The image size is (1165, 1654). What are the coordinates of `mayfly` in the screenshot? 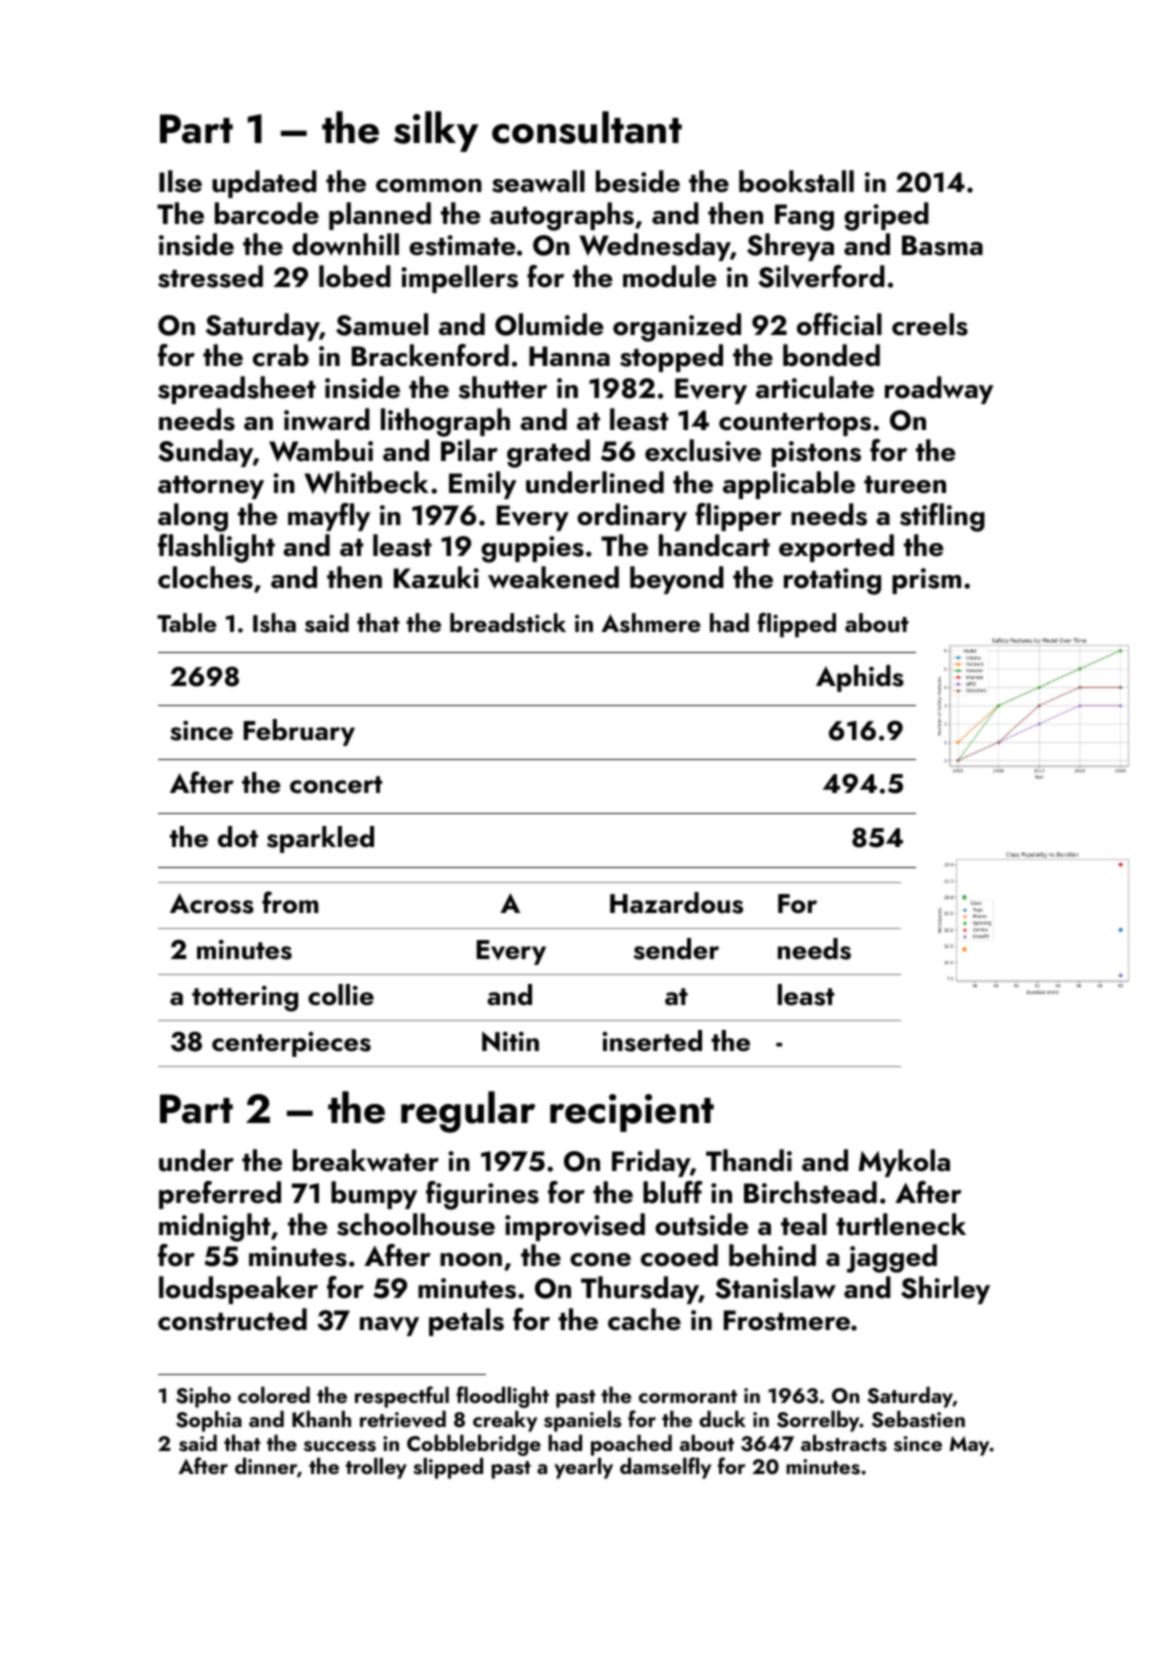 It's located at (329, 517).
